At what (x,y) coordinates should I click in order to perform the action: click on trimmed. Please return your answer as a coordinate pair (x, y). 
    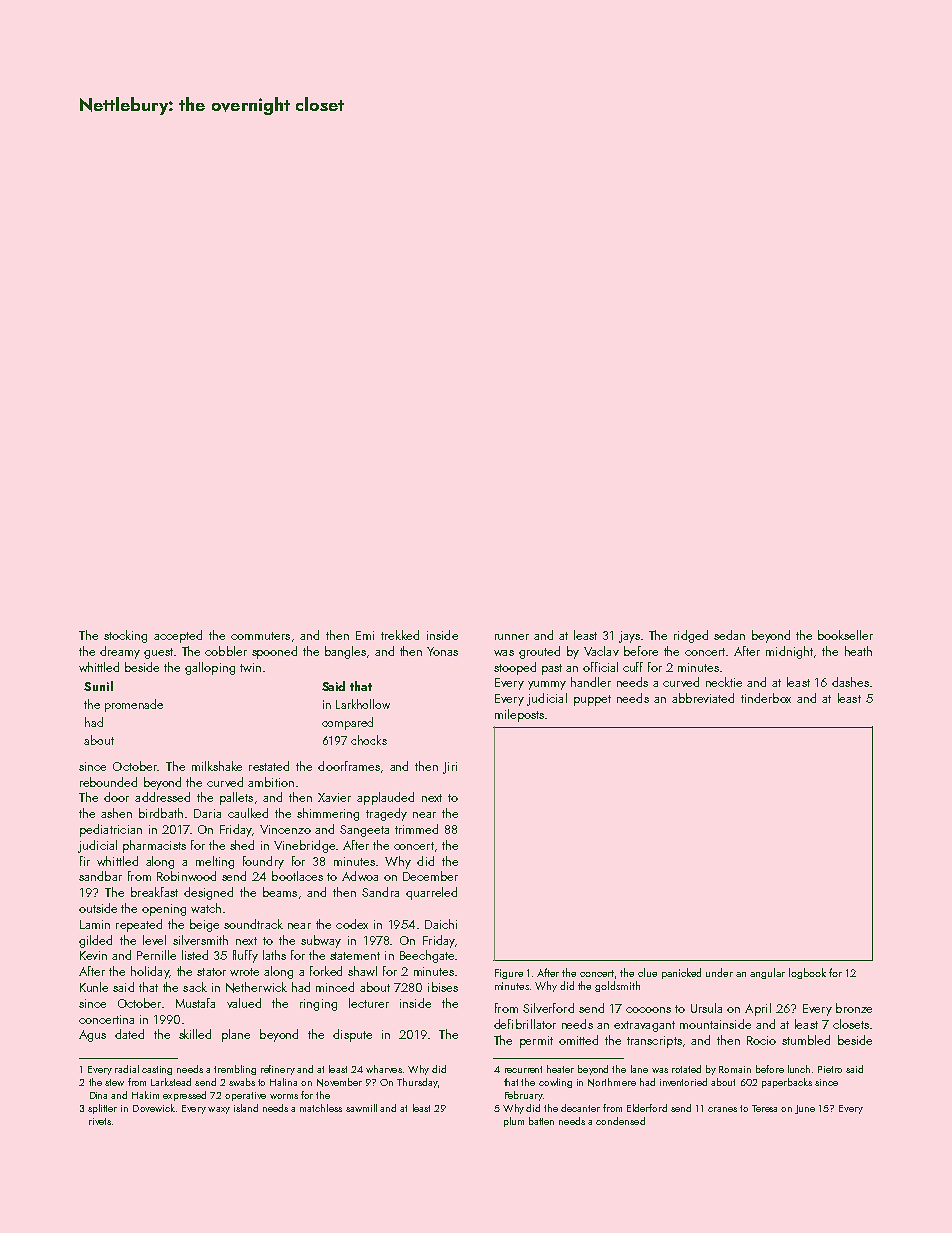
    Looking at the image, I should click on (416, 829).
